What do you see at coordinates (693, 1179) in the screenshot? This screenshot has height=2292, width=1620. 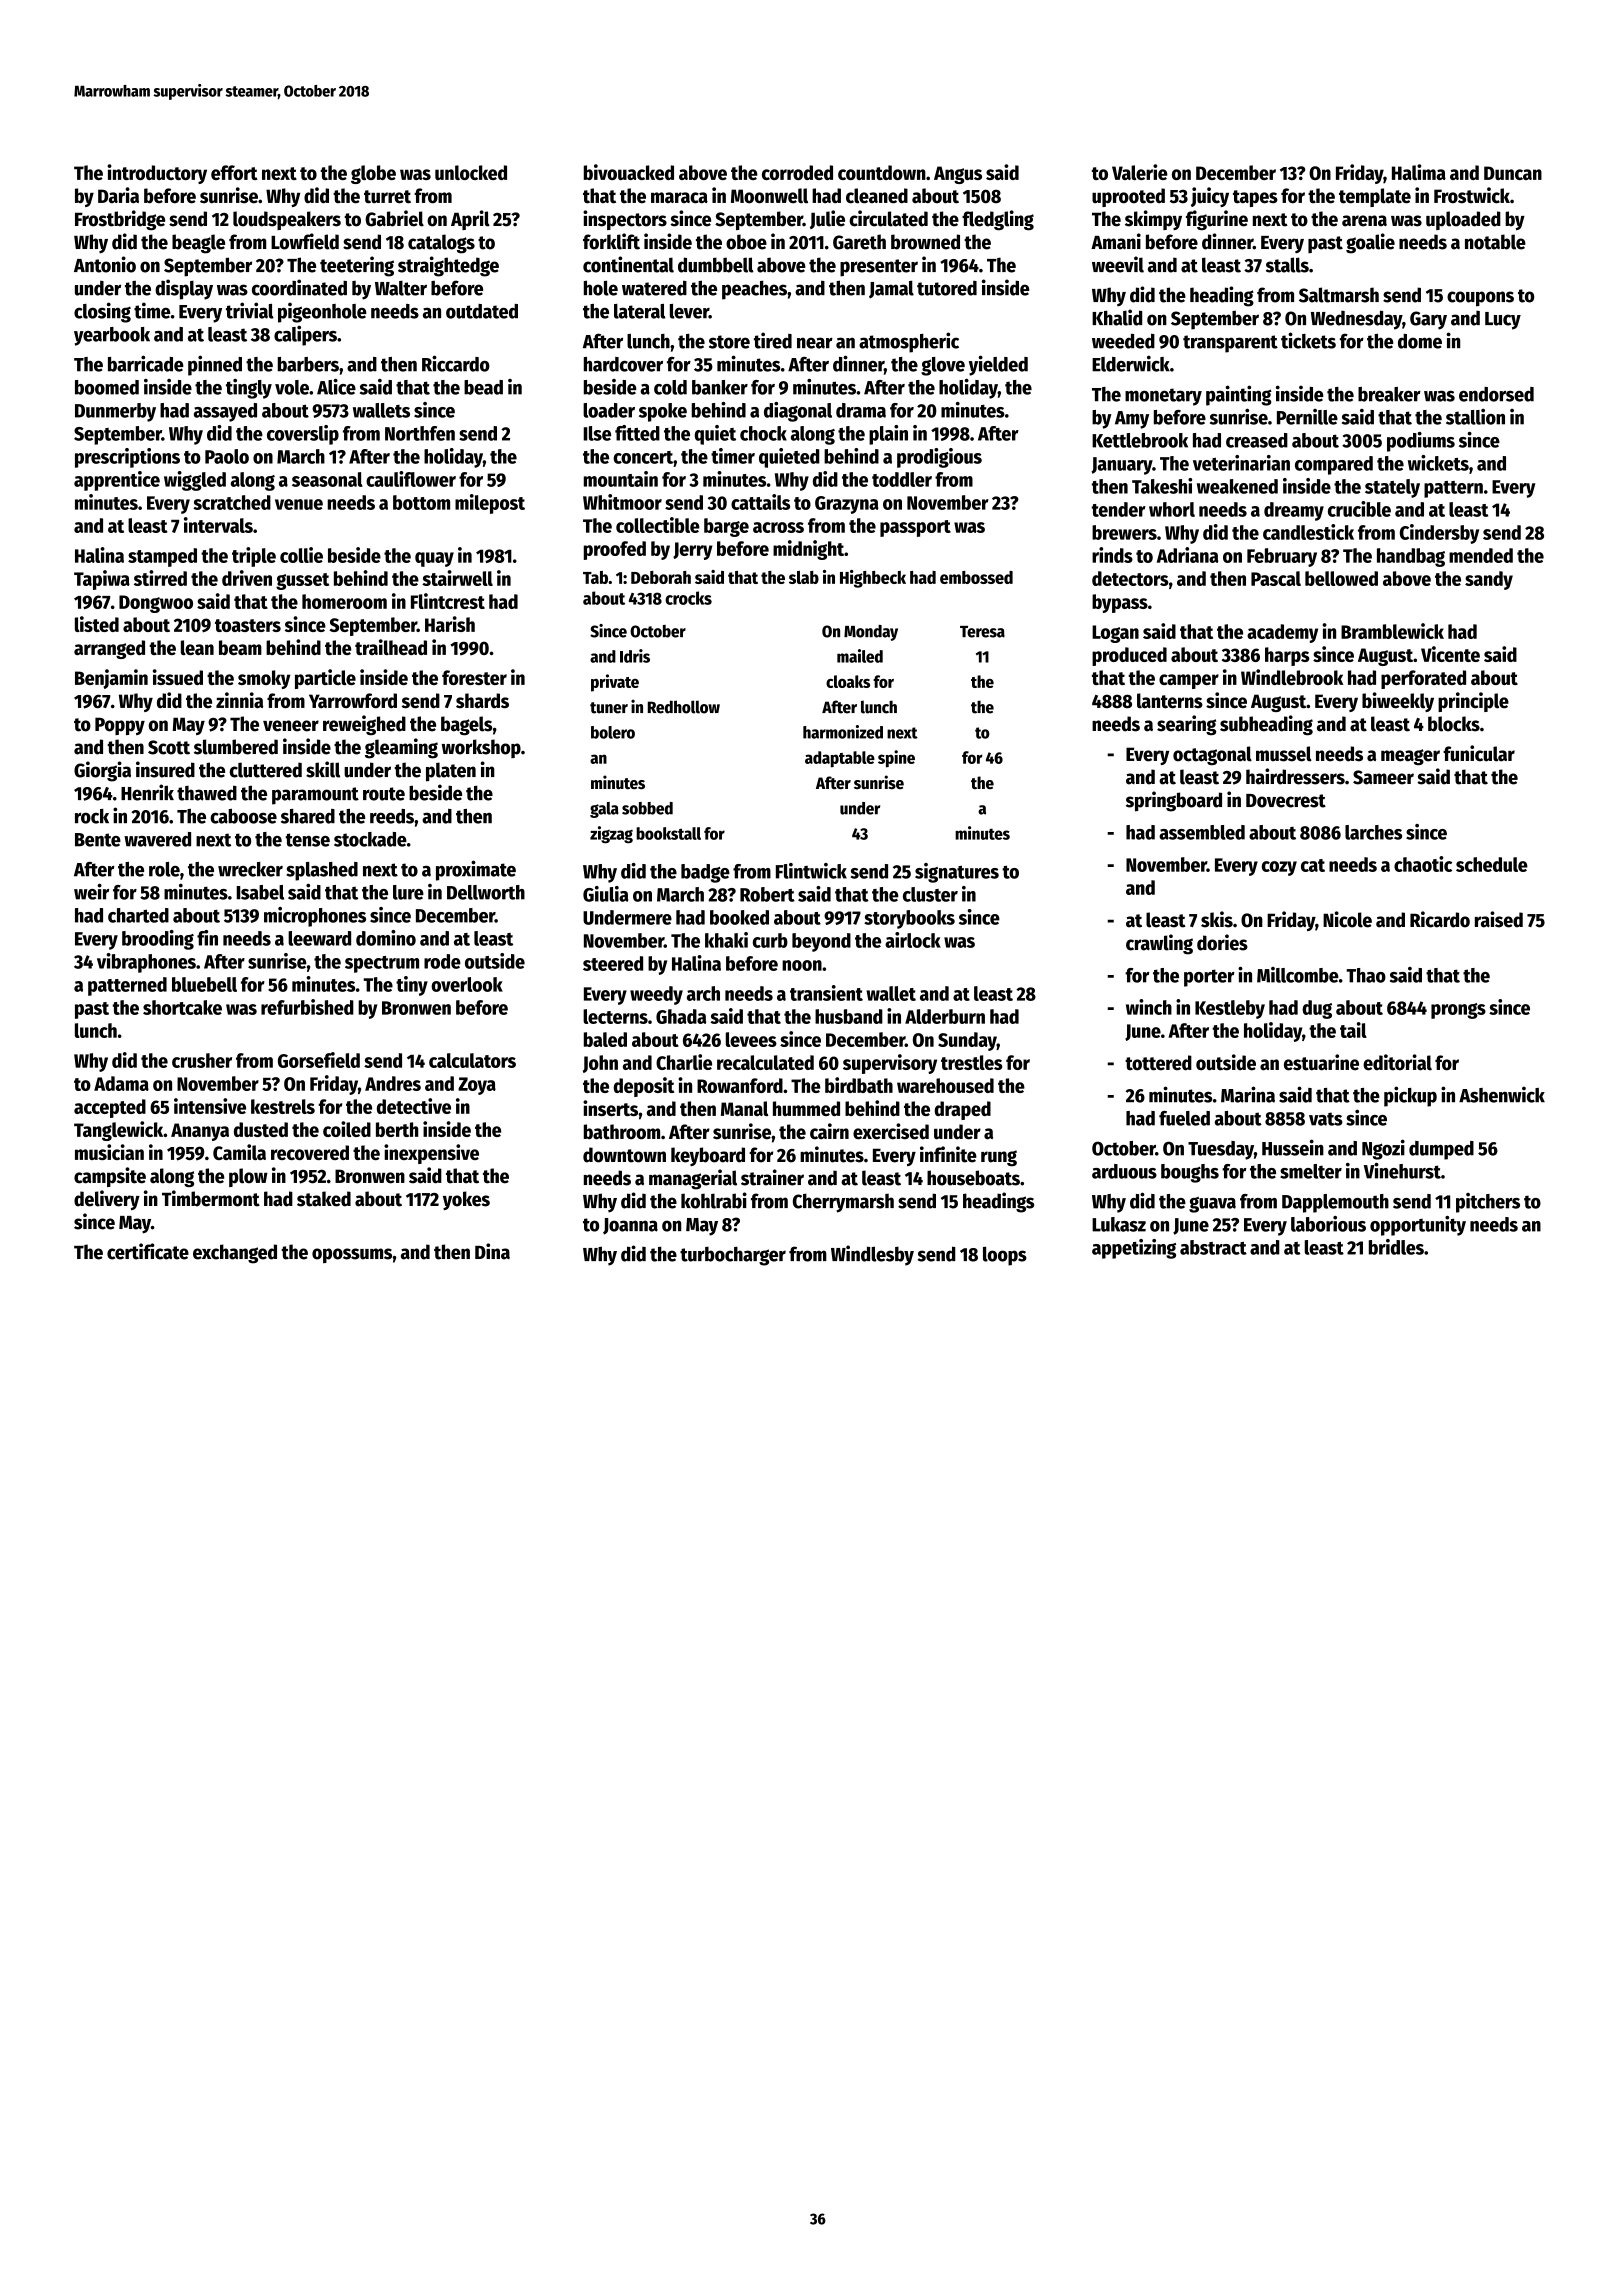 I see `managerial` at bounding box center [693, 1179].
